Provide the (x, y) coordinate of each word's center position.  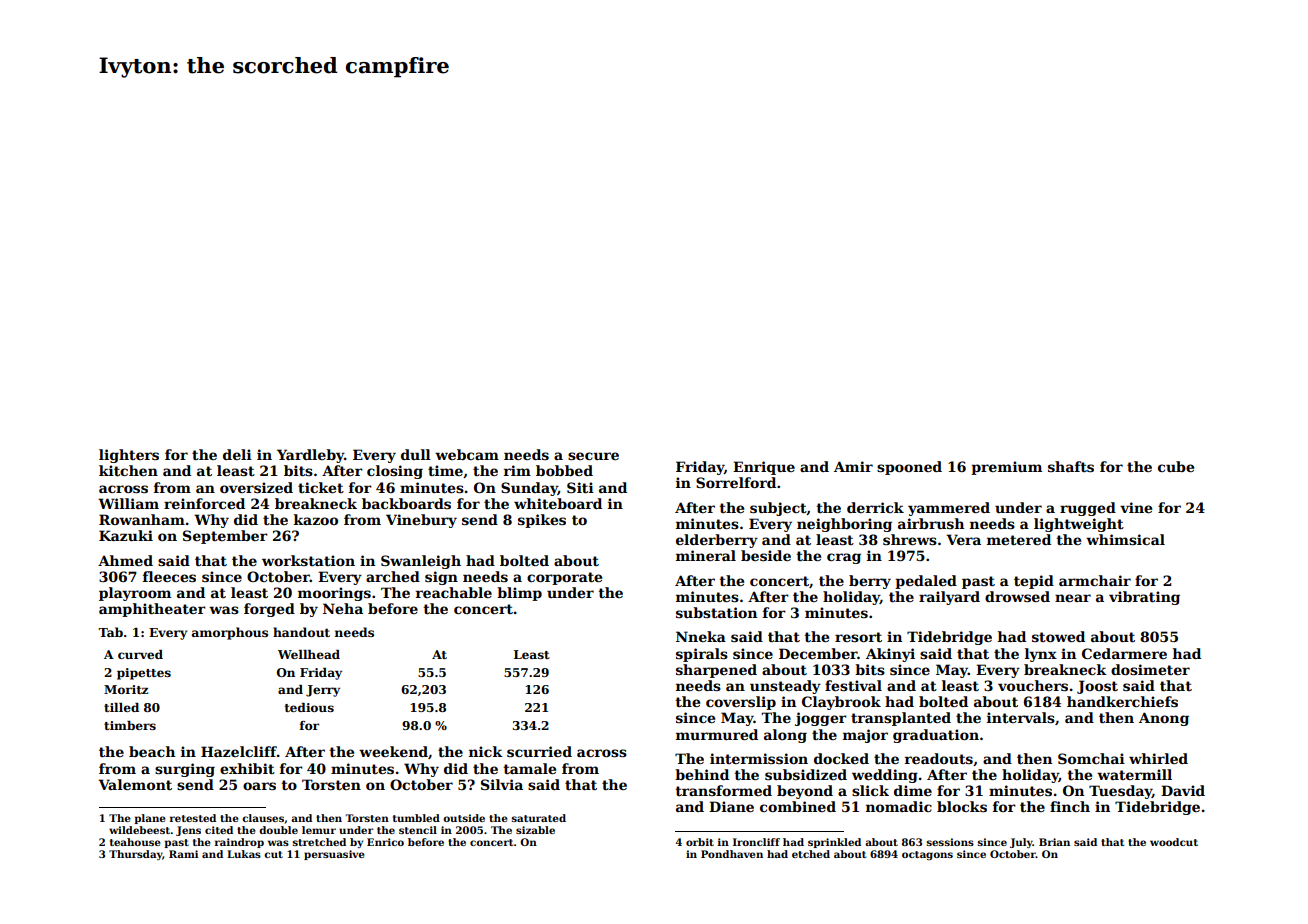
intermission (759, 758)
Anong (1164, 719)
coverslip (741, 703)
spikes (542, 521)
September (225, 537)
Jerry (323, 691)
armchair (1095, 580)
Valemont (135, 784)
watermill (1134, 774)
